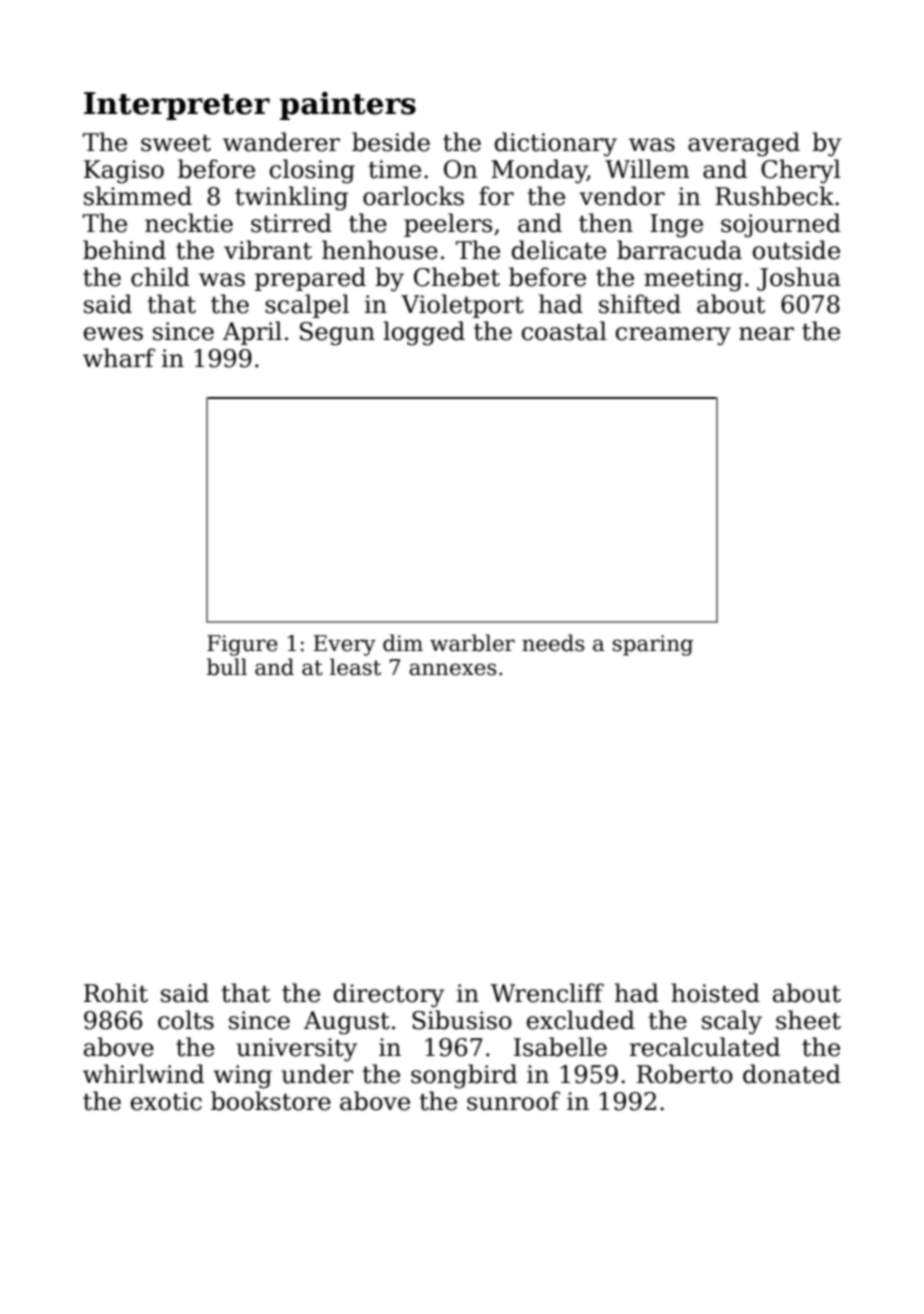 This page has height=1314, width=924. Describe the element at coordinates (271, 1101) in the page. I see `bookstore` at that location.
